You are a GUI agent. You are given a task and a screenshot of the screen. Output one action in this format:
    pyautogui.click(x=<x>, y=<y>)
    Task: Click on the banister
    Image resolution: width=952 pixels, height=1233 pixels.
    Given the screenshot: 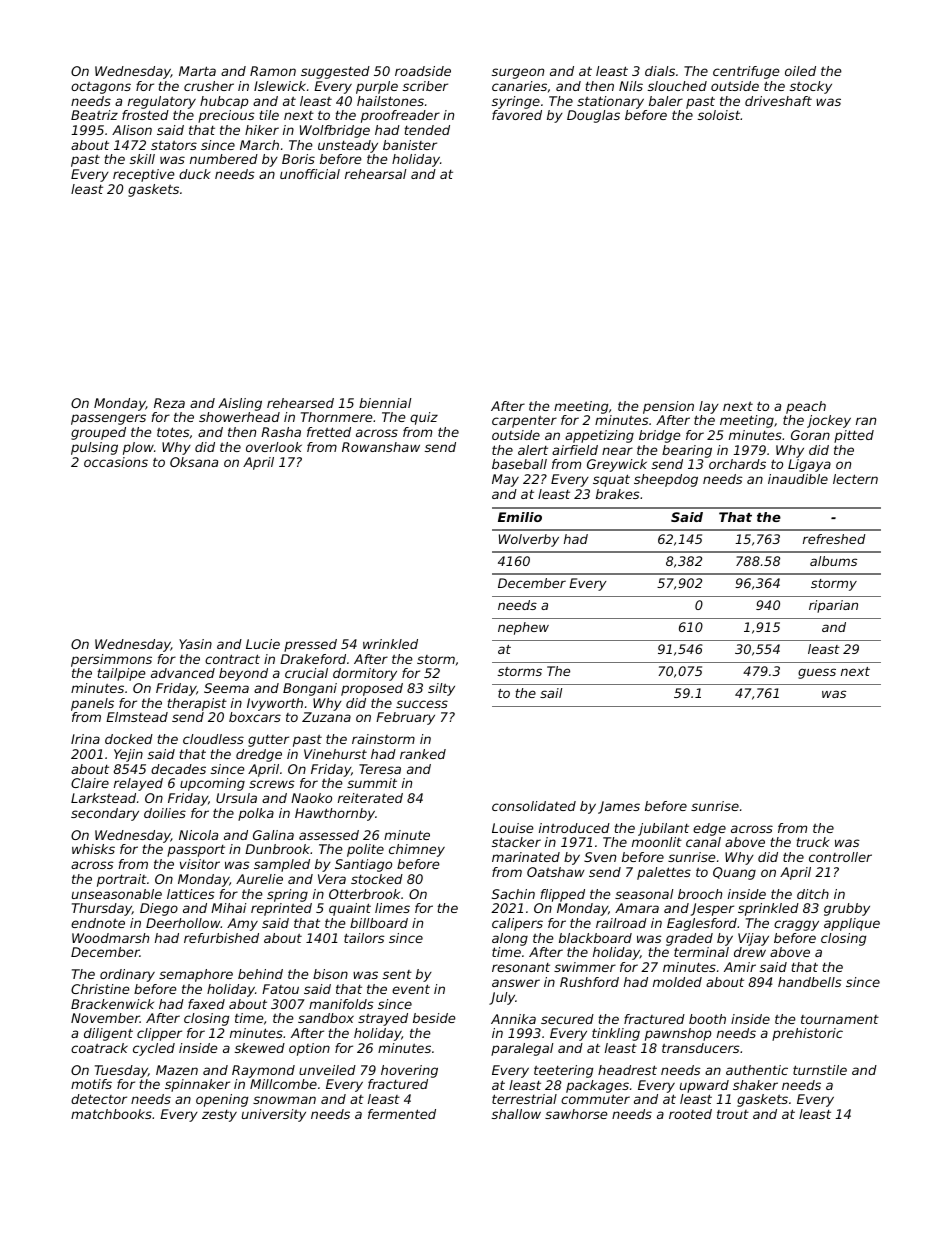 What is the action you would take?
    pyautogui.click(x=410, y=145)
